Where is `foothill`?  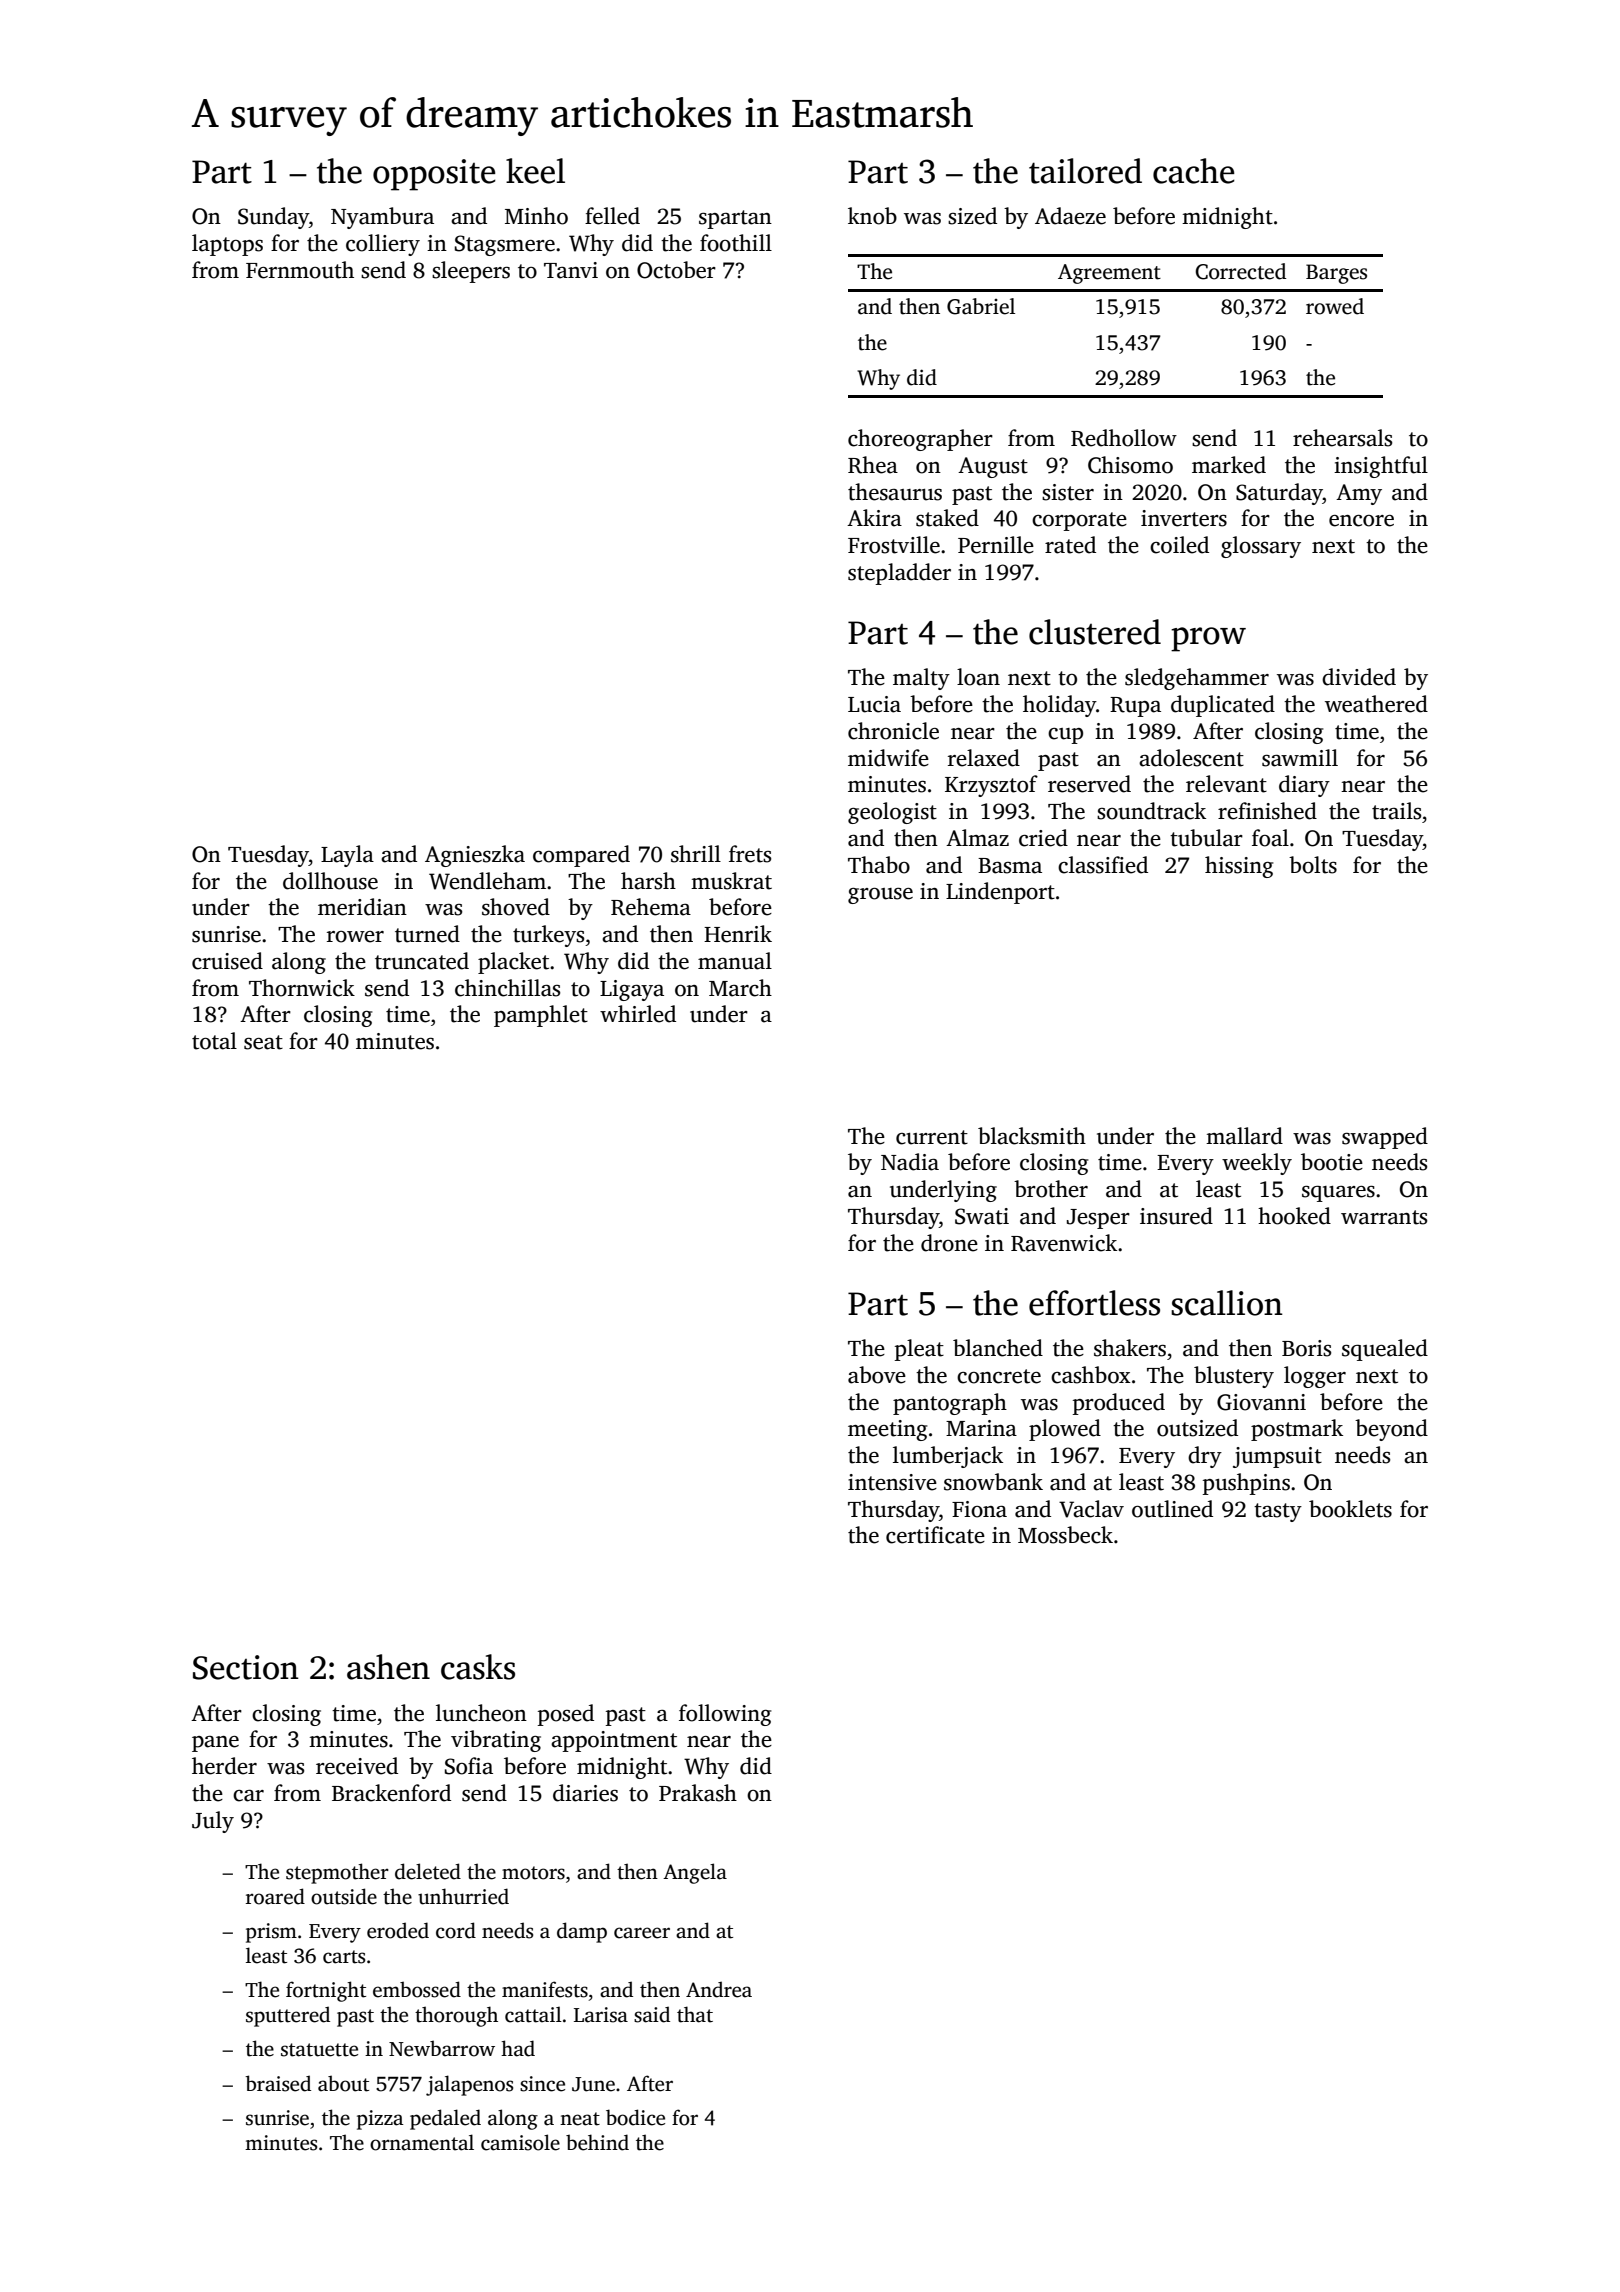
foothill is located at coordinates (736, 243).
